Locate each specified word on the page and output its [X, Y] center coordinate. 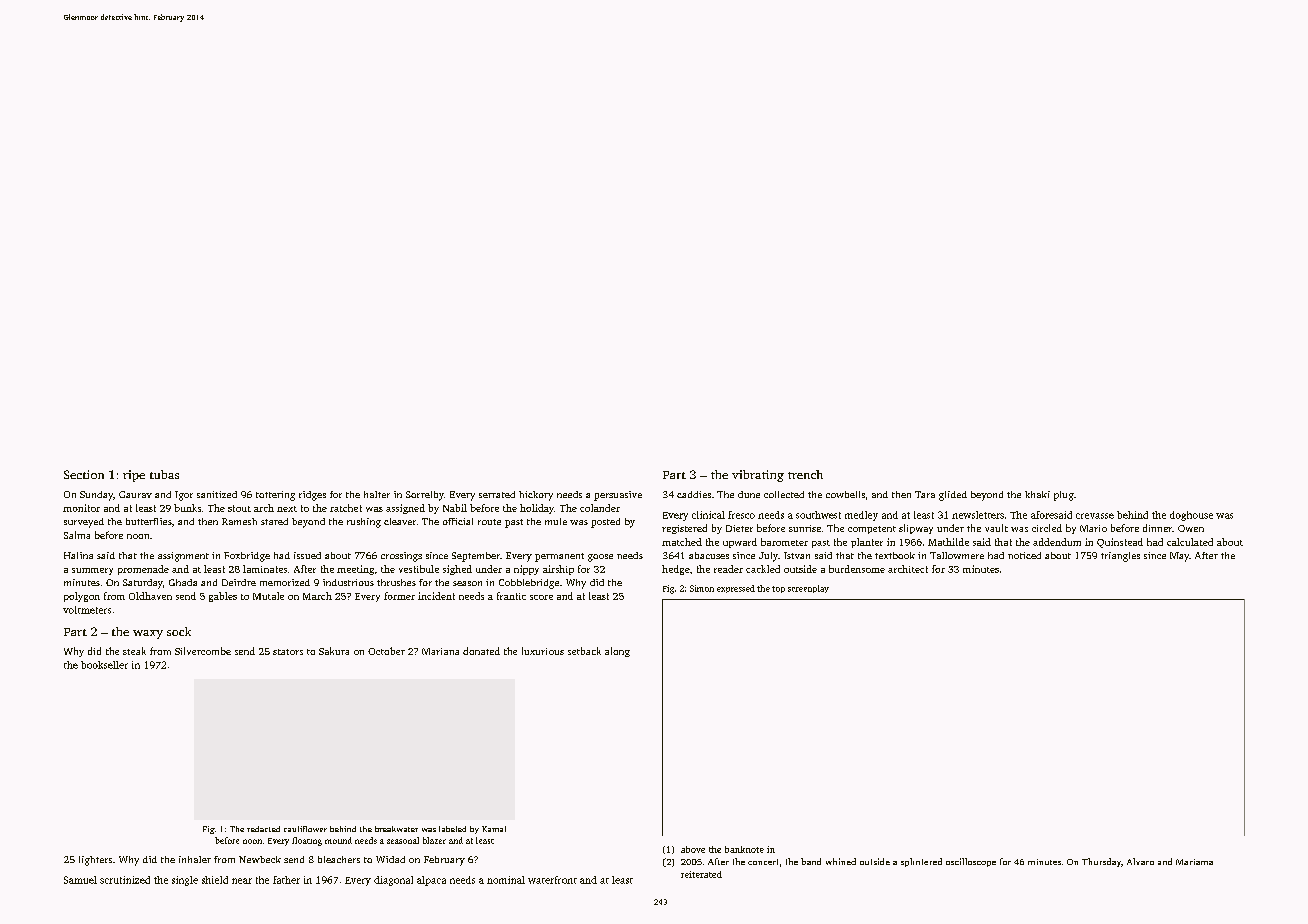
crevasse [1095, 516]
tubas [164, 474]
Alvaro [1140, 861]
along [617, 652]
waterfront [552, 880]
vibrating [758, 476]
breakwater [396, 829]
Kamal [494, 829]
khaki [1037, 494]
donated [481, 651]
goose [600, 558]
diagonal [393, 881]
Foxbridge [247, 557]
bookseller [104, 665]
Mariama [1194, 862]
